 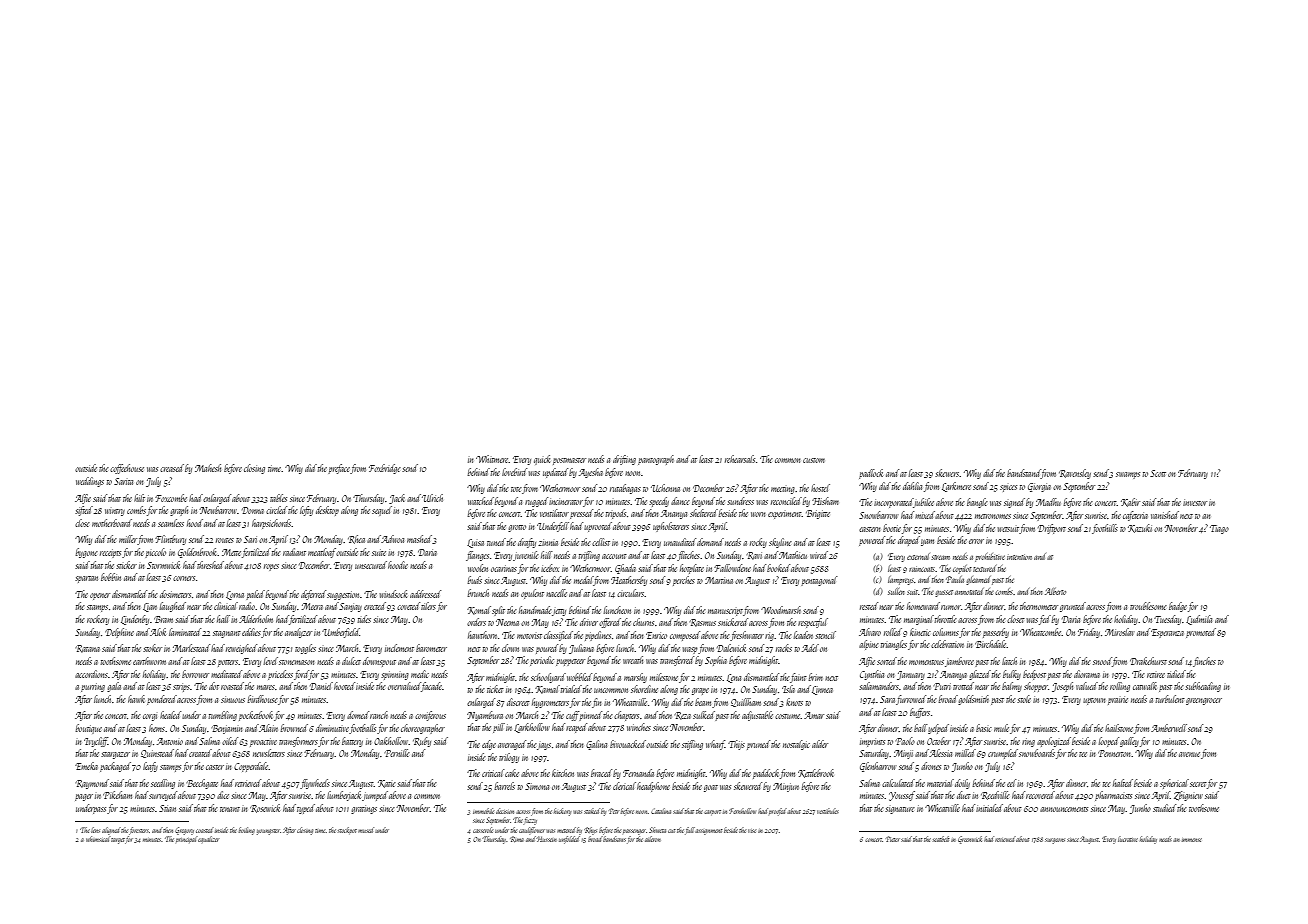 What do you see at coordinates (312, 606) in the screenshot?
I see `Meera` at bounding box center [312, 606].
